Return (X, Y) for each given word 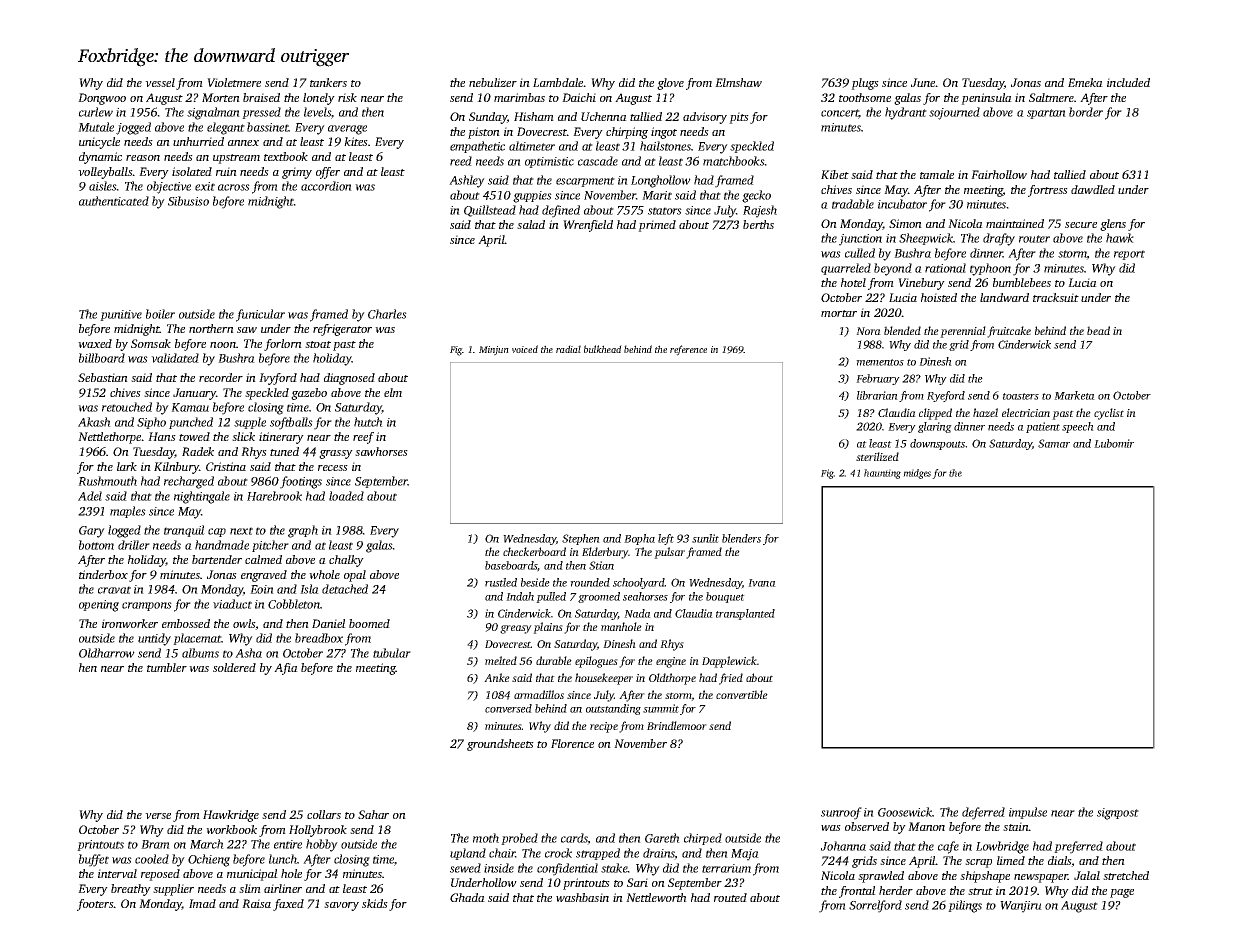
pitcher (270, 546)
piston (484, 133)
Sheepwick (926, 239)
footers (95, 905)
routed (730, 897)
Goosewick (905, 812)
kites (356, 141)
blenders (741, 538)
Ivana (762, 583)
